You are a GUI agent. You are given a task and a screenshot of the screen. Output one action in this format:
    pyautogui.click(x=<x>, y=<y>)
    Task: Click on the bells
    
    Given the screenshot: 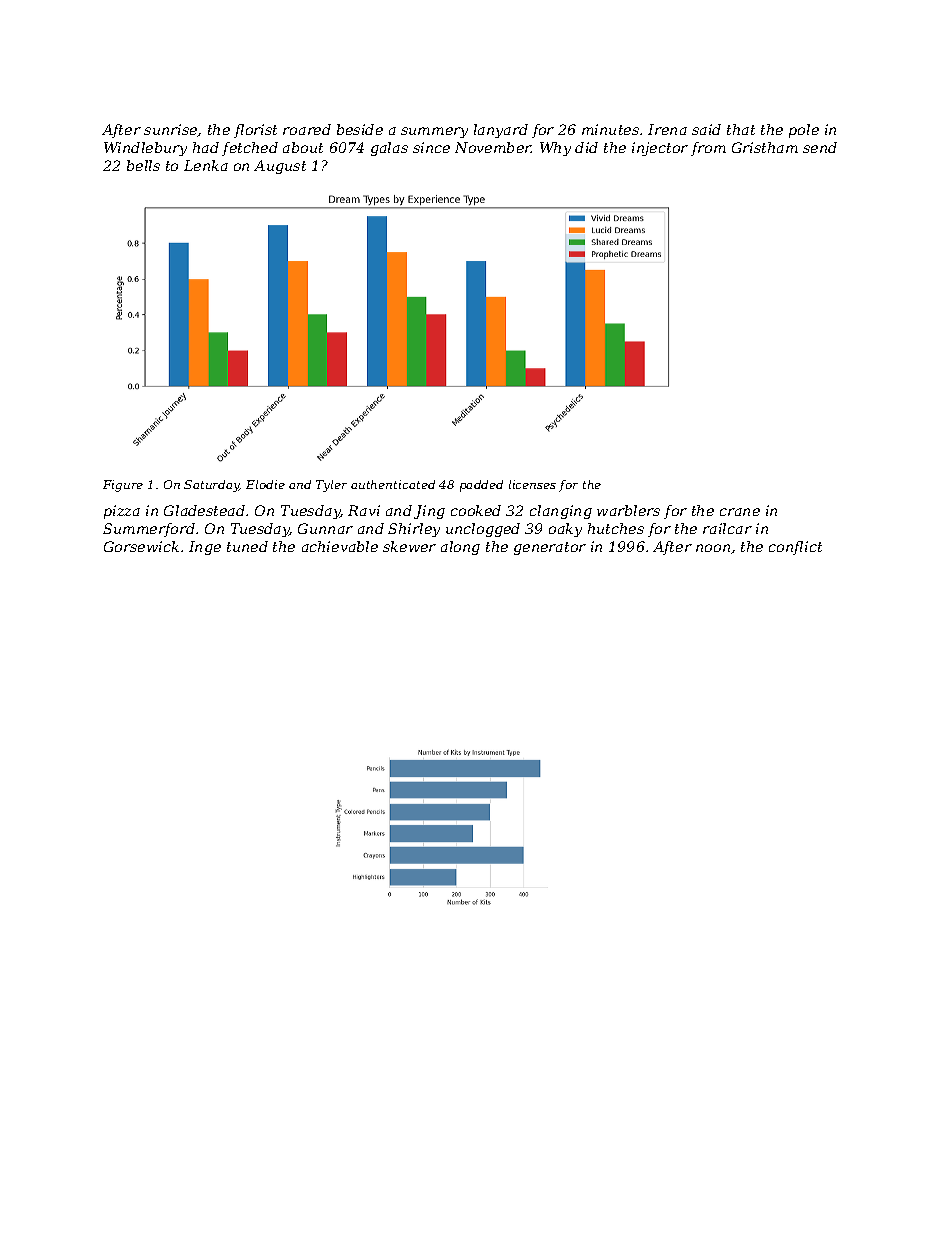 What is the action you would take?
    pyautogui.click(x=143, y=165)
